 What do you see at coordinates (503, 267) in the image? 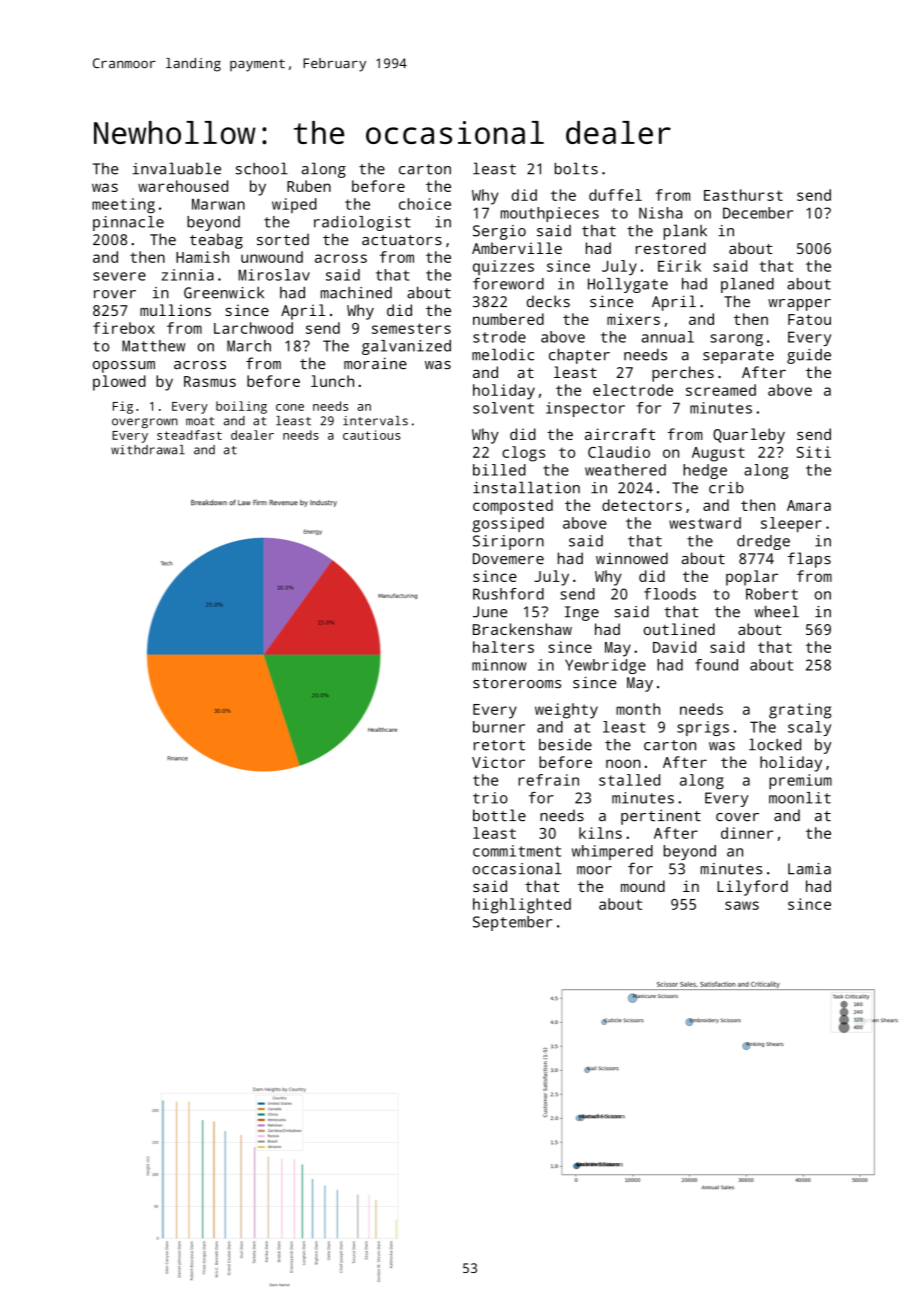
I see `quizzes` at bounding box center [503, 267].
